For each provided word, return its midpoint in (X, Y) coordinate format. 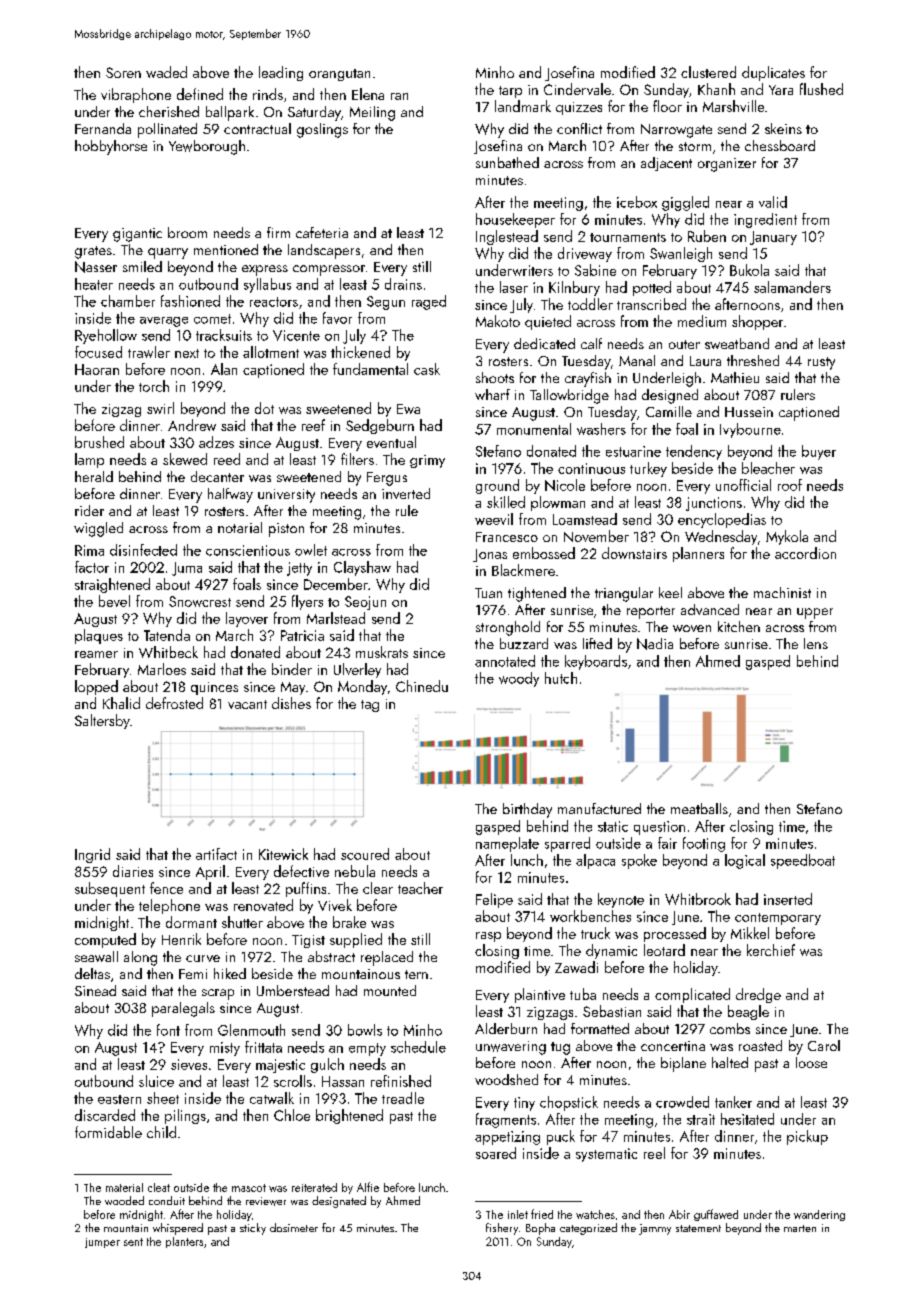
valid (773, 202)
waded (166, 72)
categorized (588, 1229)
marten (800, 1228)
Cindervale (577, 89)
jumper (102, 1243)
